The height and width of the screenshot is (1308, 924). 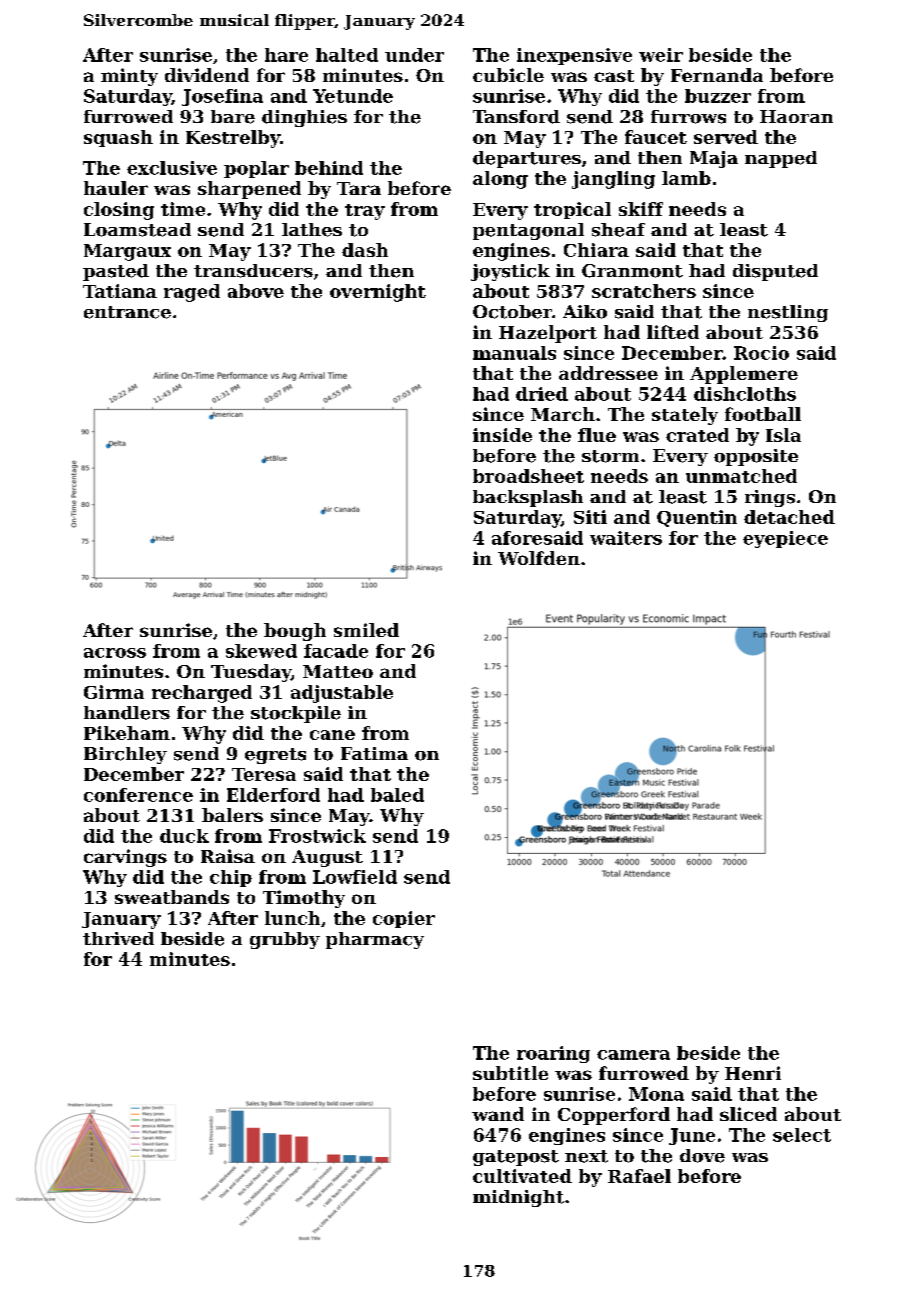 I want to click on nestling, so click(x=788, y=313).
